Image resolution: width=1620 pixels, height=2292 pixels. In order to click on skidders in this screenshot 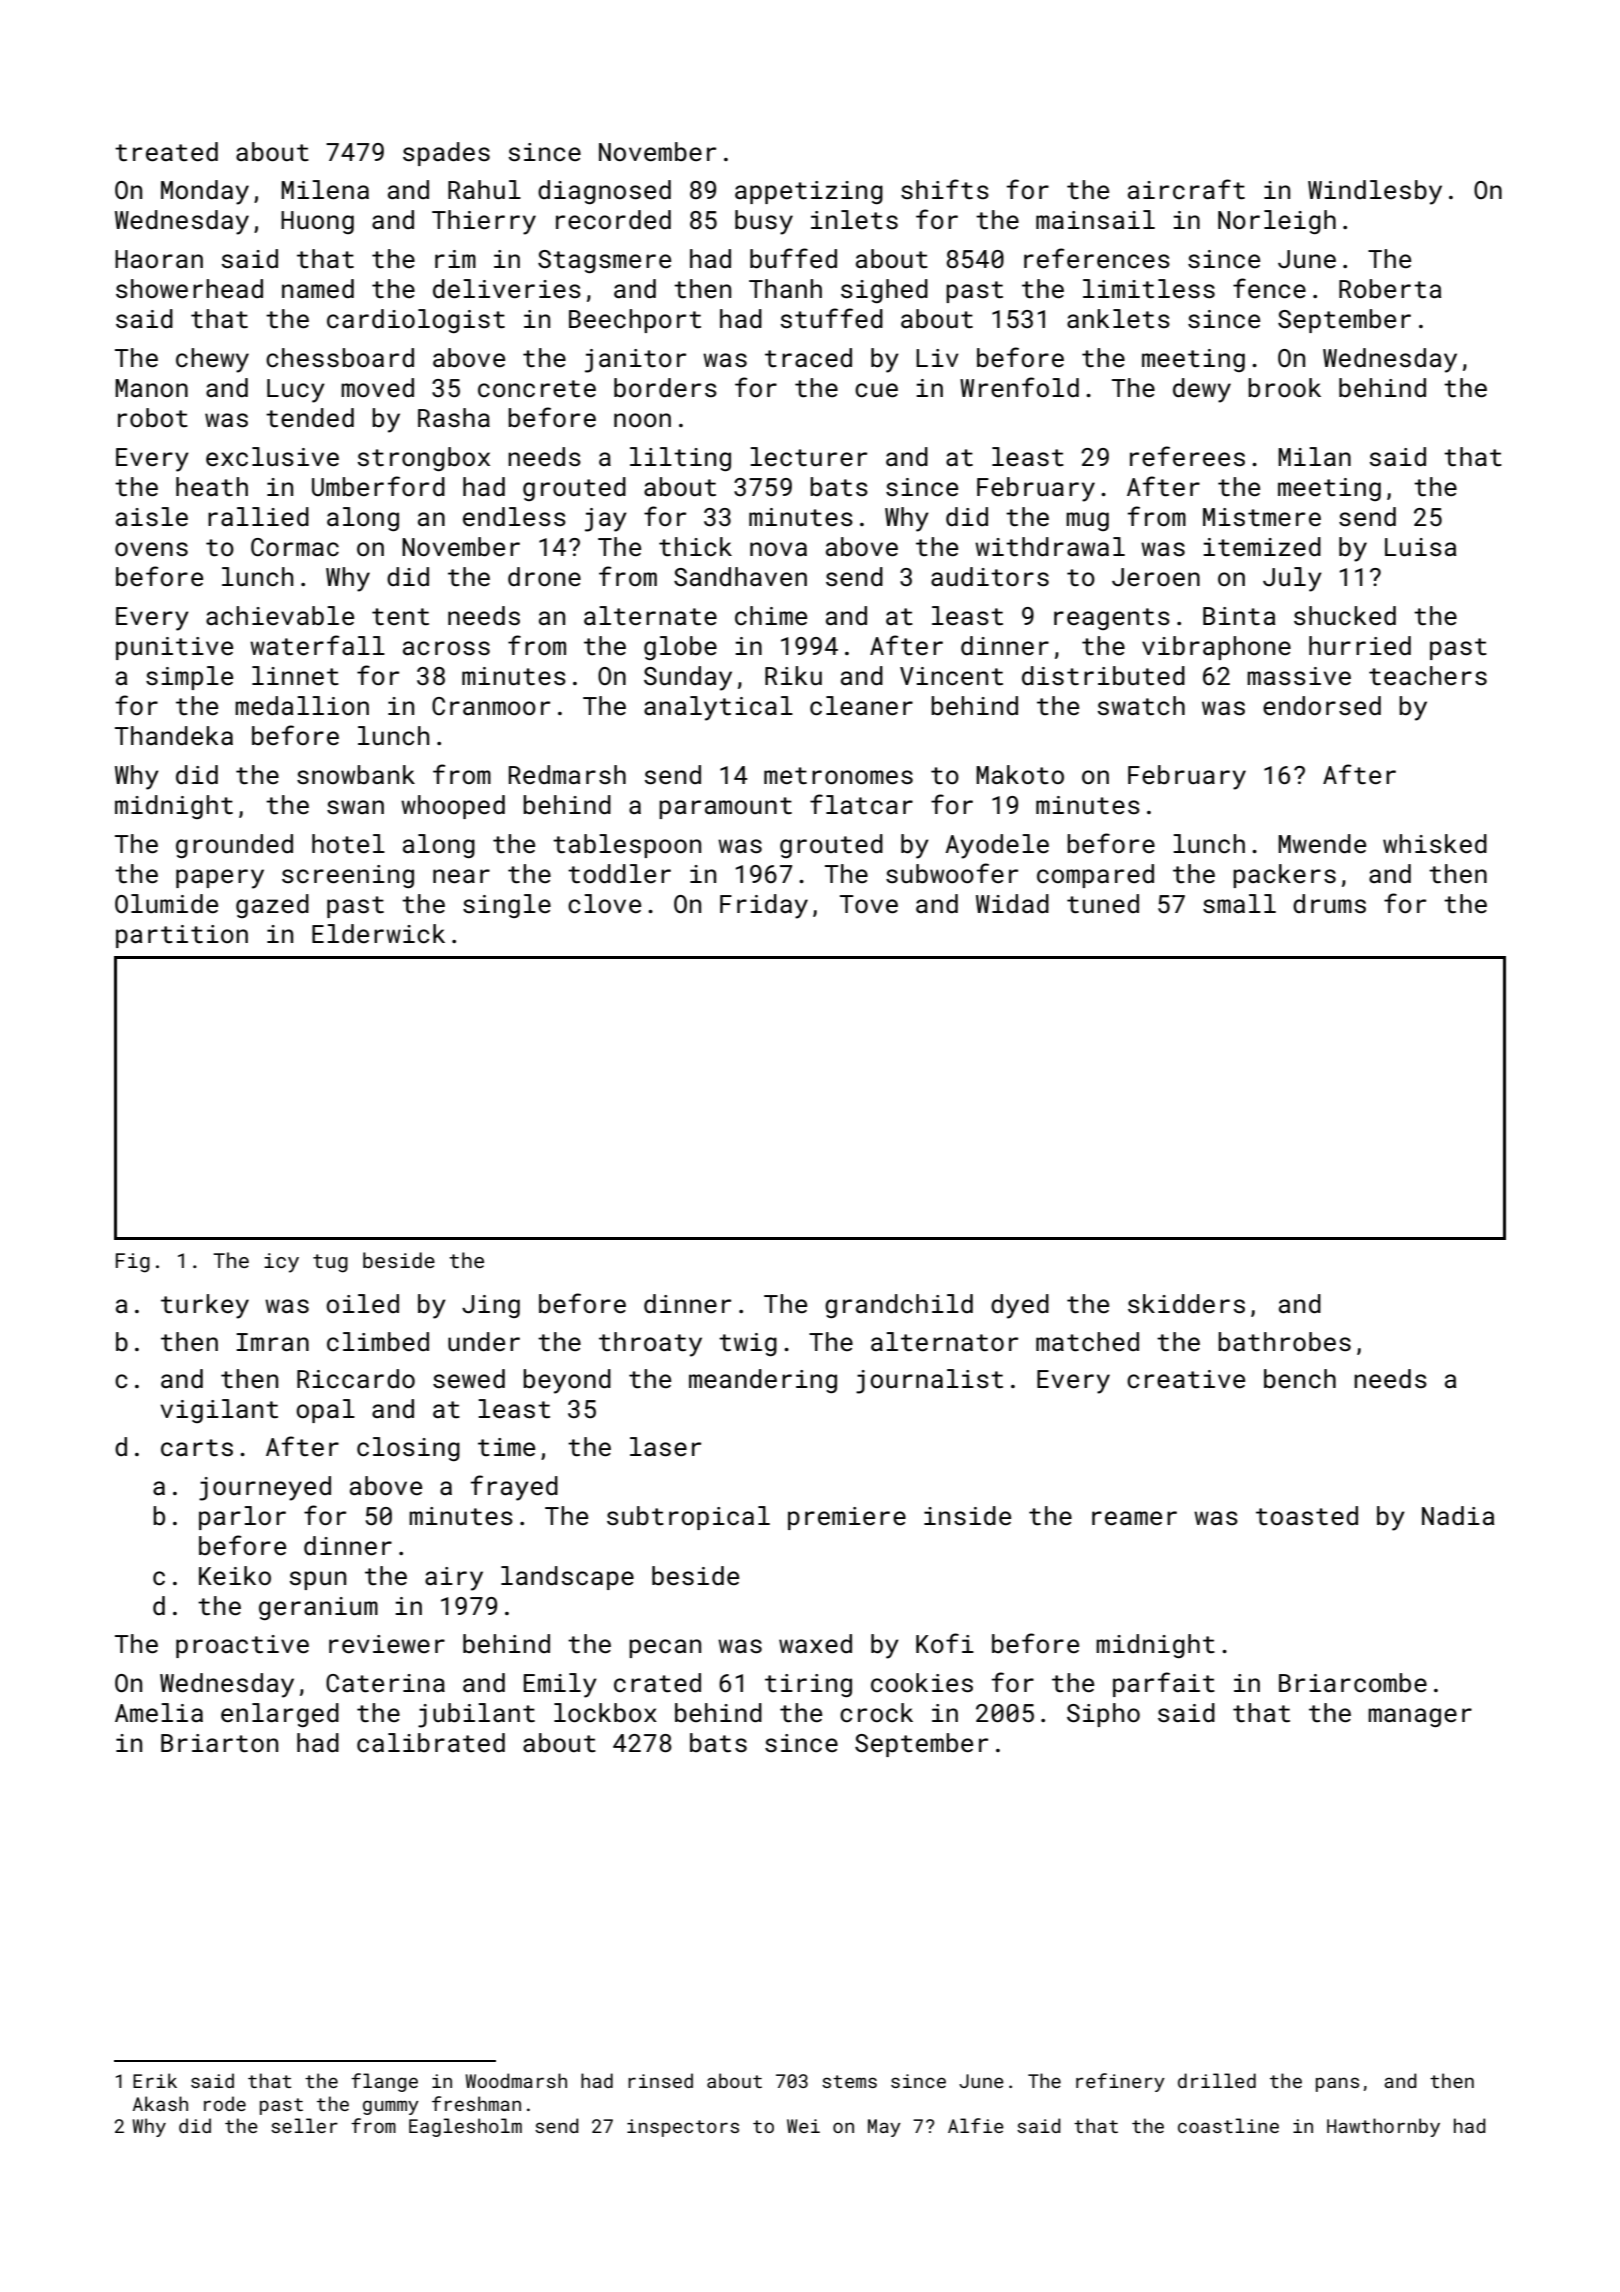, I will do `click(1186, 1304)`.
